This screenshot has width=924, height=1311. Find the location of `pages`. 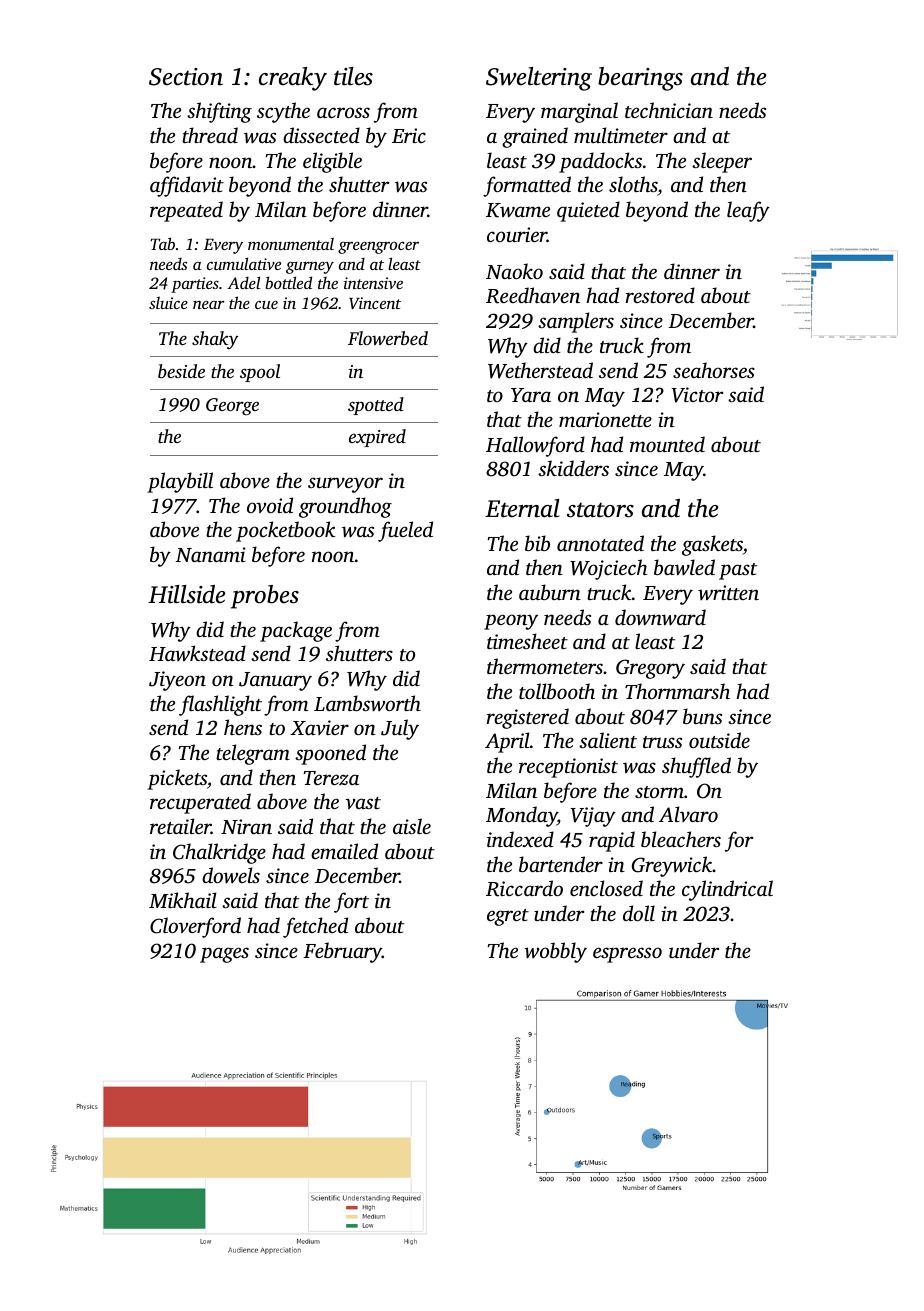

pages is located at coordinates (224, 955).
